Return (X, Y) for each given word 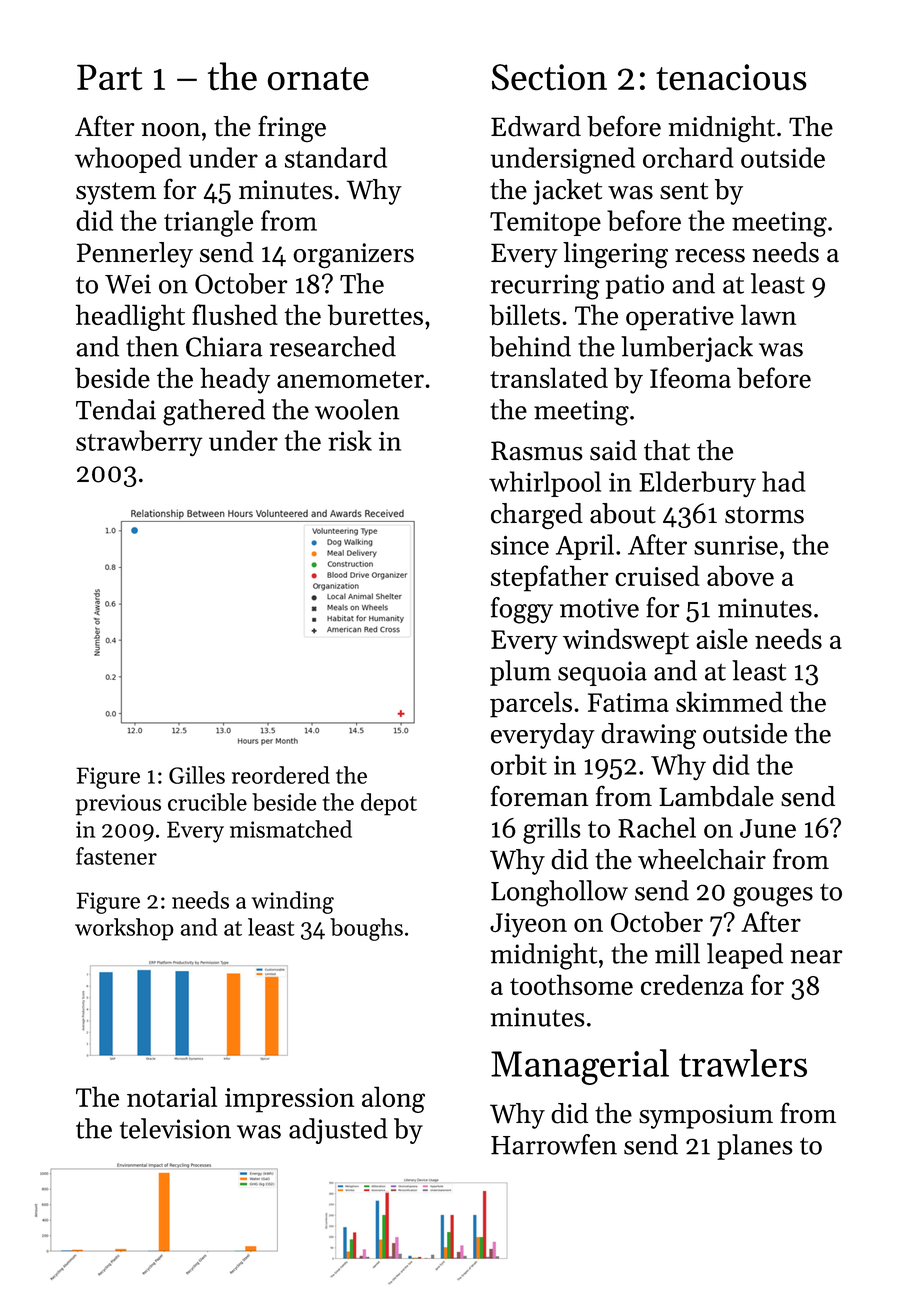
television (175, 1128)
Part (109, 77)
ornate (318, 79)
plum (520, 673)
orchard (688, 157)
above (740, 575)
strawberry (139, 443)
